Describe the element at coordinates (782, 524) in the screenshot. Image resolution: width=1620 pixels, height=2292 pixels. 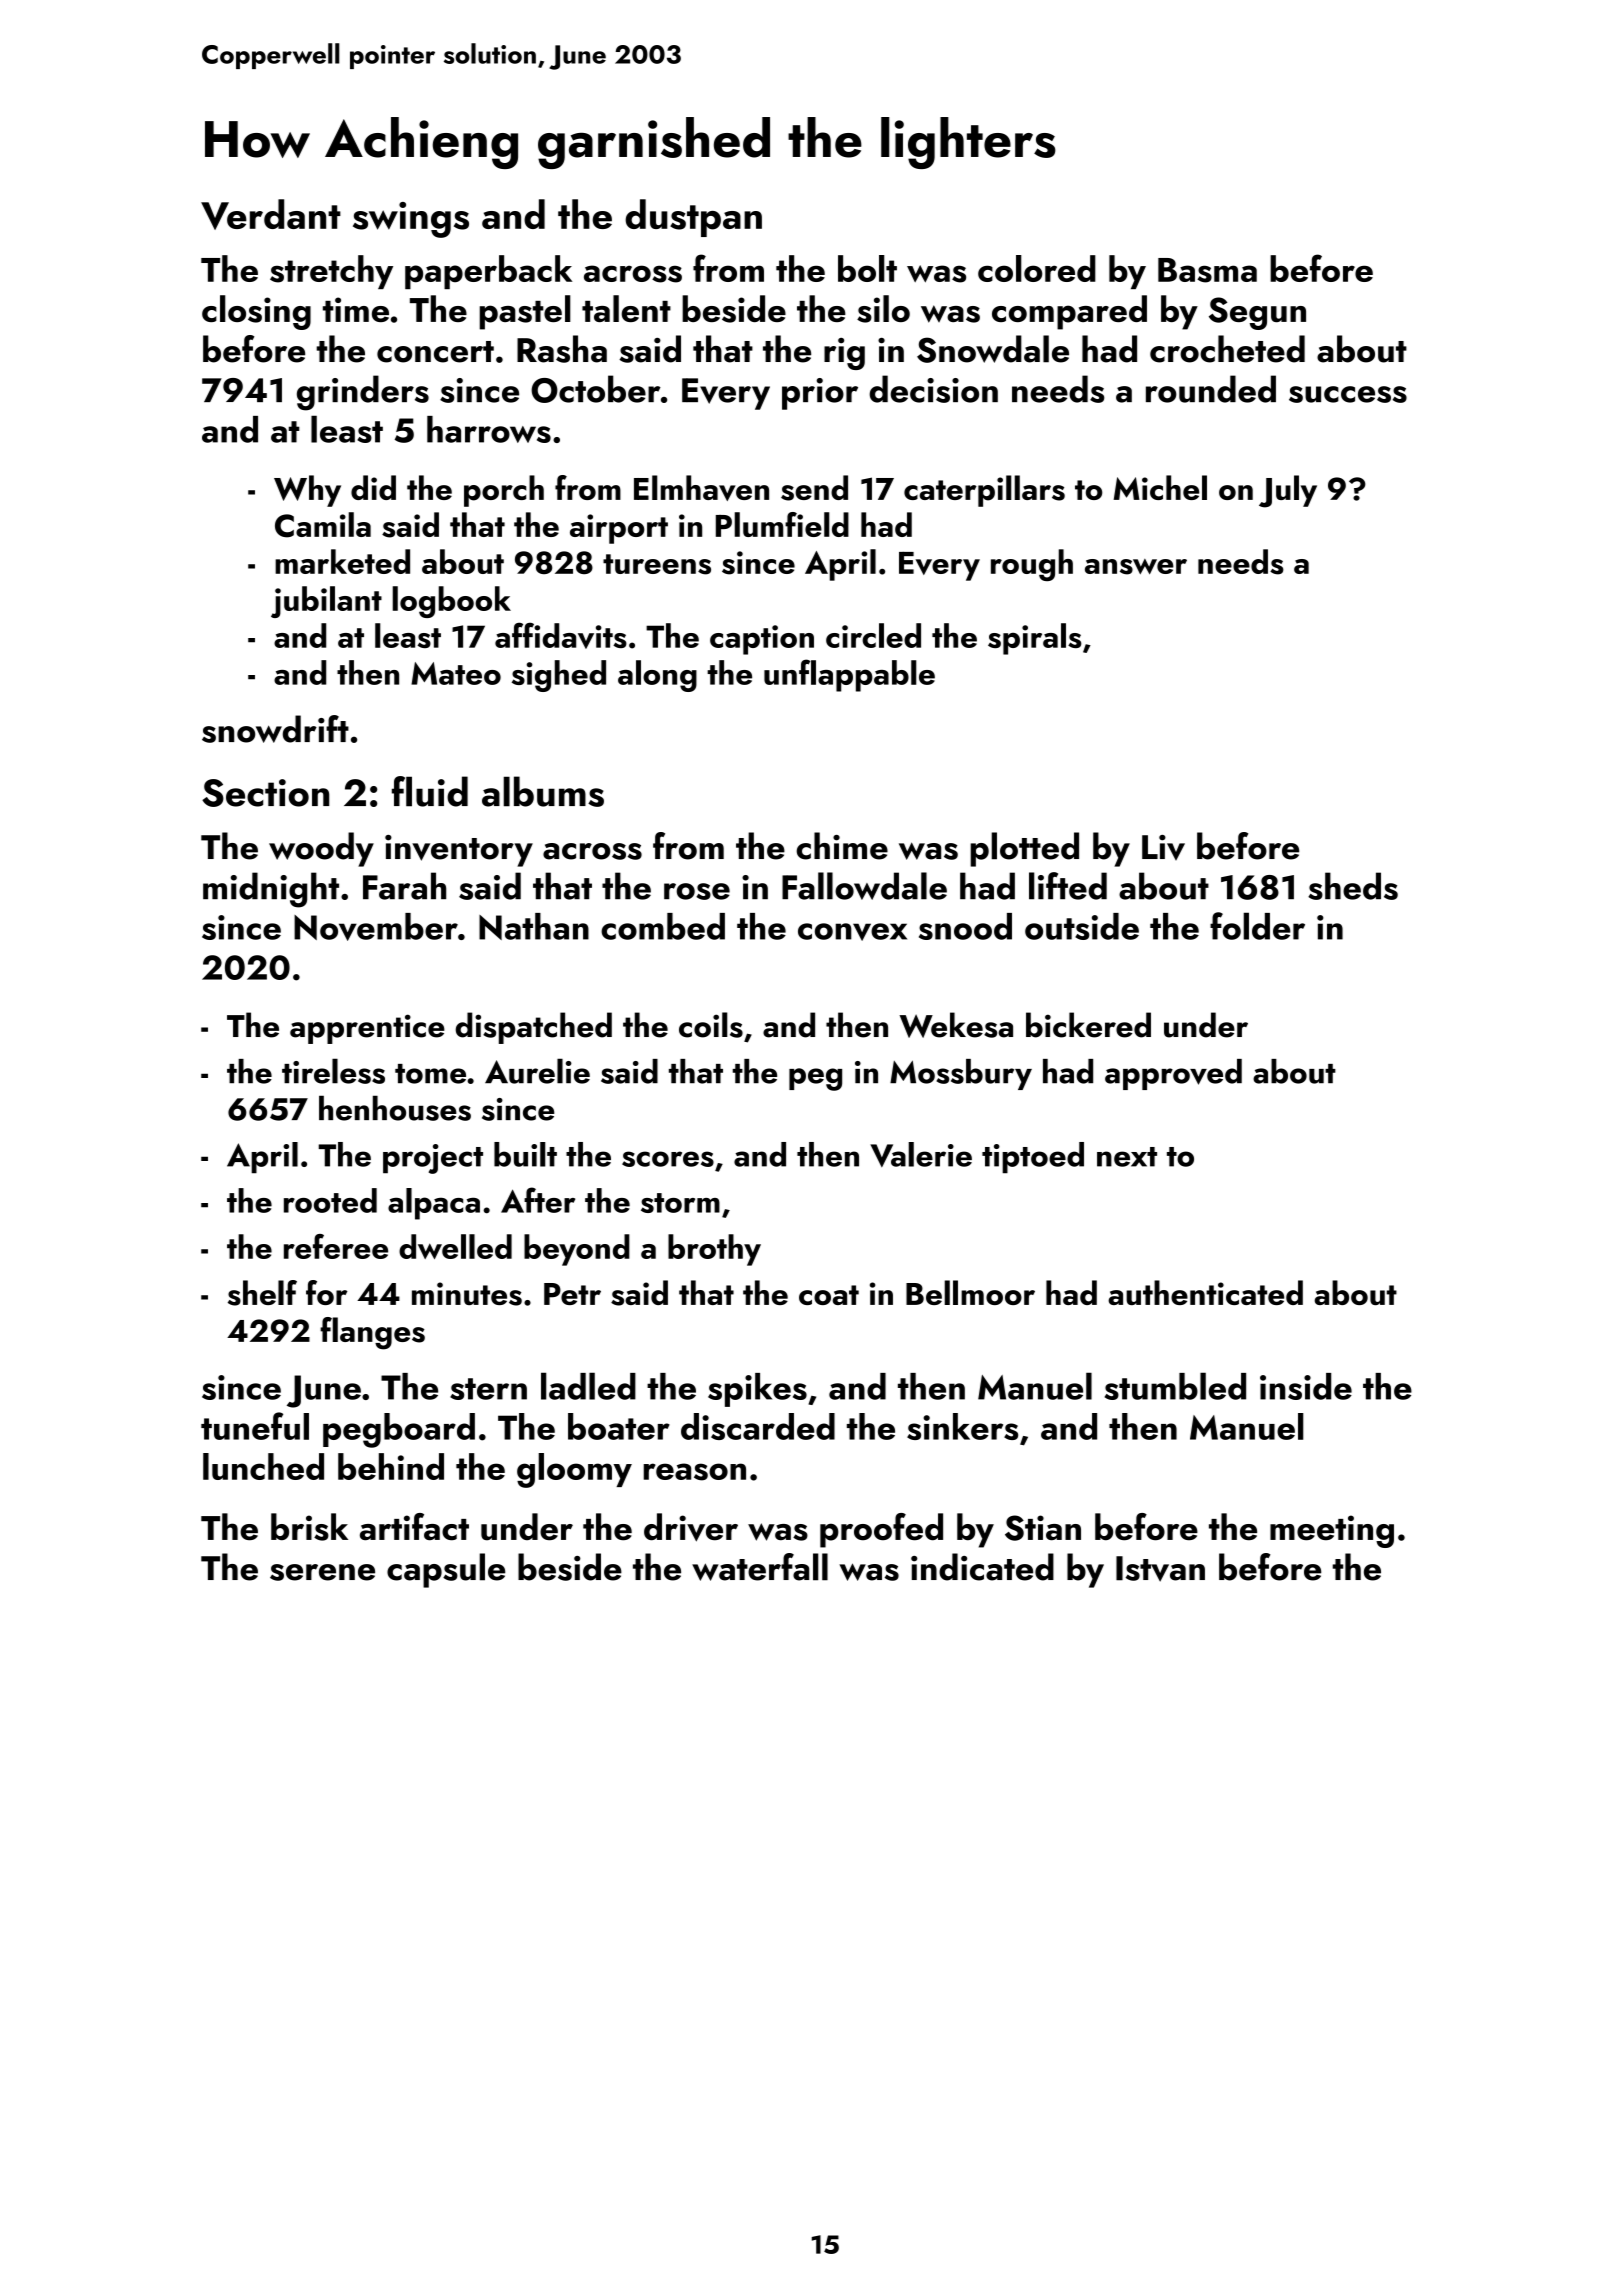
I see `Plumfield` at that location.
